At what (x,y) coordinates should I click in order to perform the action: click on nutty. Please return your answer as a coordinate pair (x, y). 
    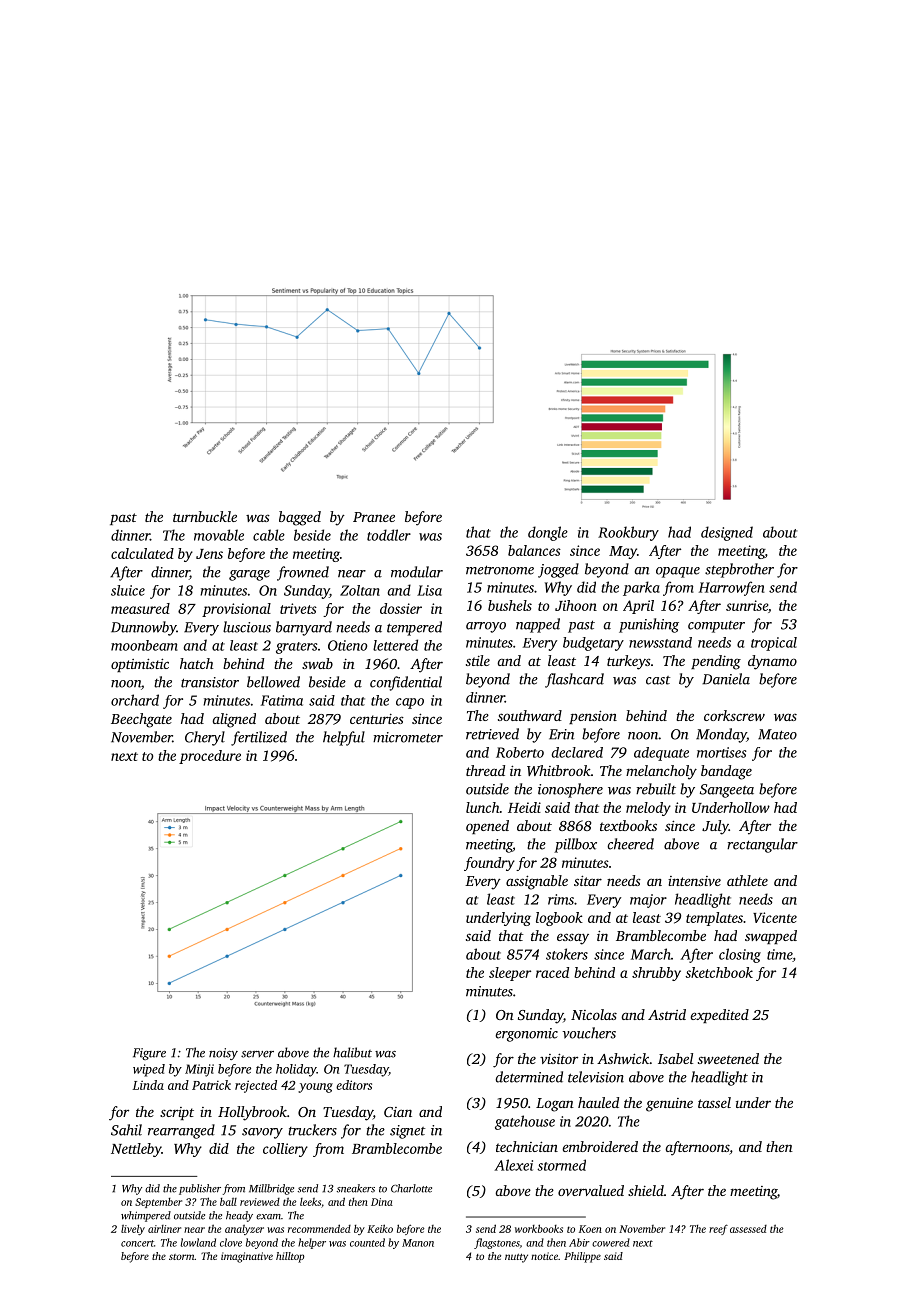
    Looking at the image, I should click on (516, 1258).
